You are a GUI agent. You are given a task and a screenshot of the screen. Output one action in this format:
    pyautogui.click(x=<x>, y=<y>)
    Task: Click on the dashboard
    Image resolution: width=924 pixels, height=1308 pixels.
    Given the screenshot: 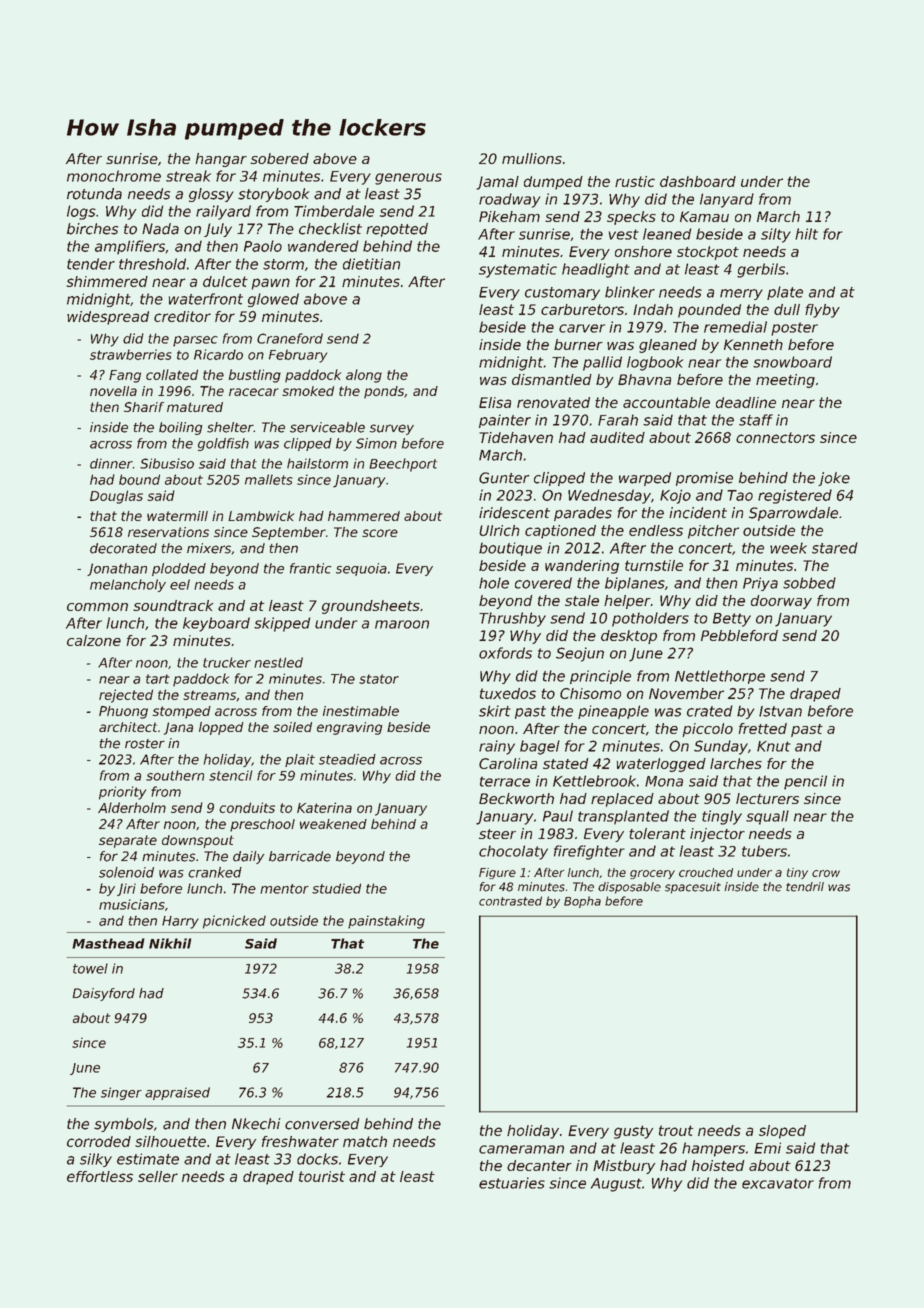 What is the action you would take?
    pyautogui.click(x=698, y=181)
